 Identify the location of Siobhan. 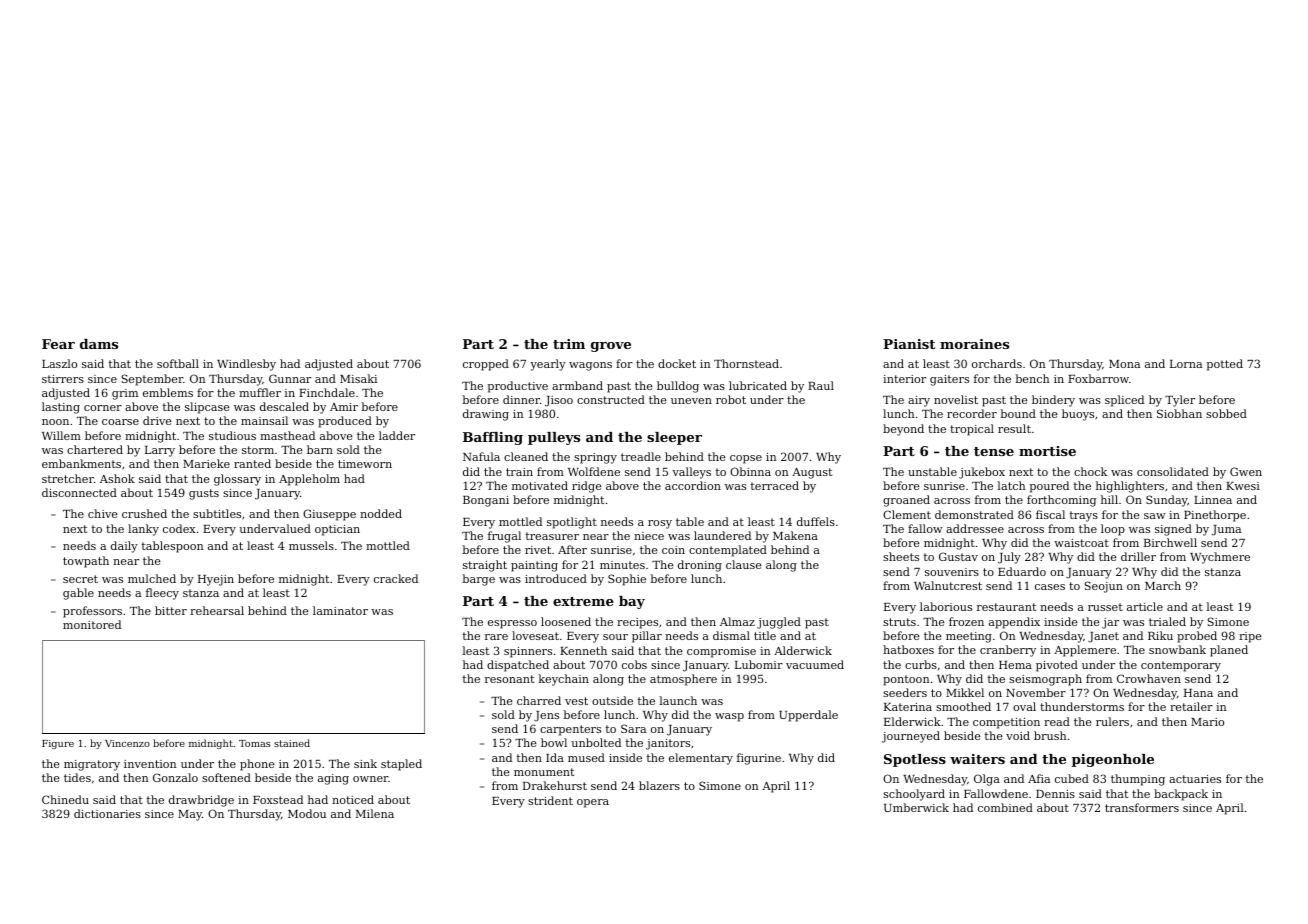
(1179, 413).
